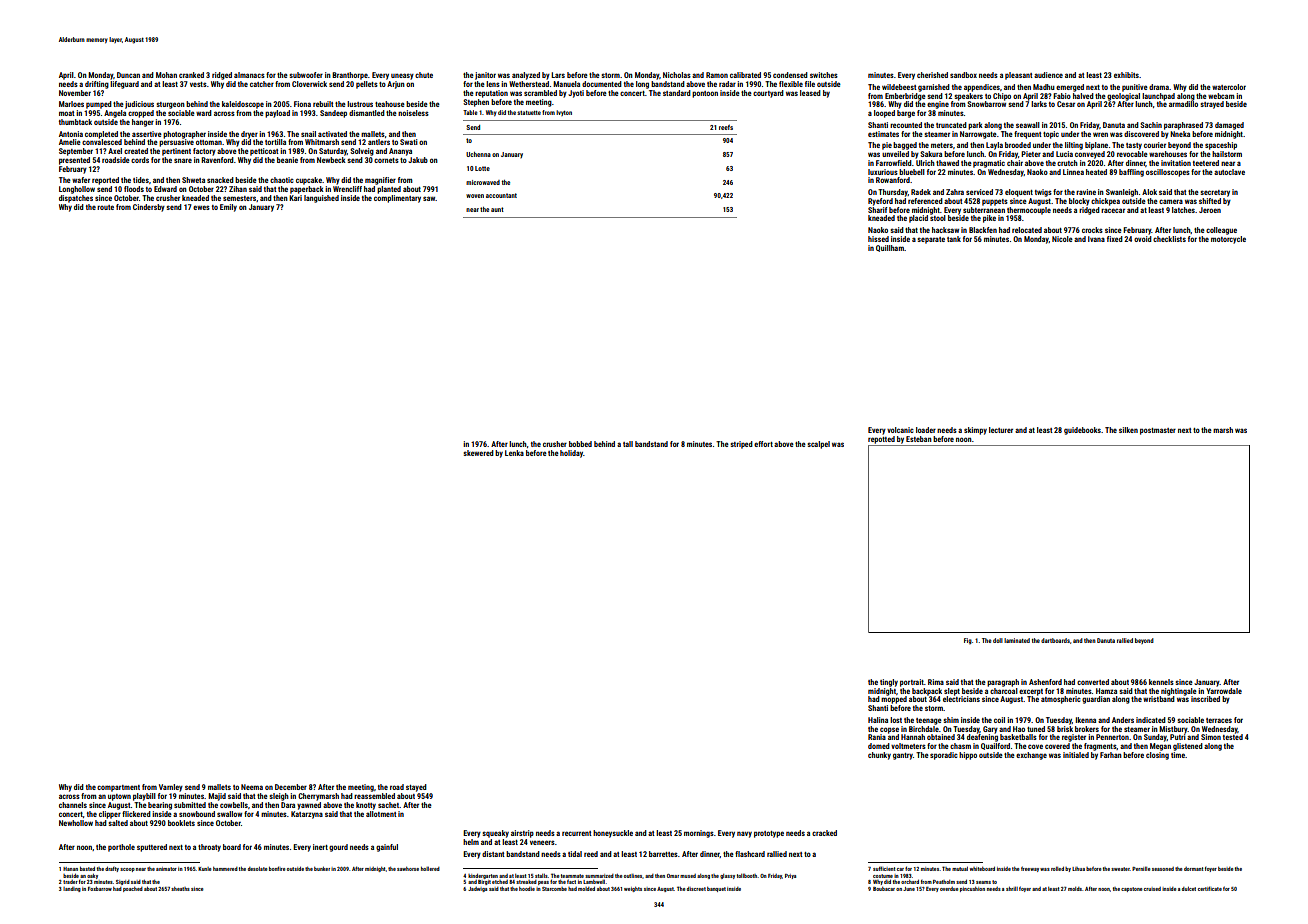 The height and width of the screenshot is (924, 1308). Describe the element at coordinates (880, 202) in the screenshot. I see `Ryeford` at that location.
